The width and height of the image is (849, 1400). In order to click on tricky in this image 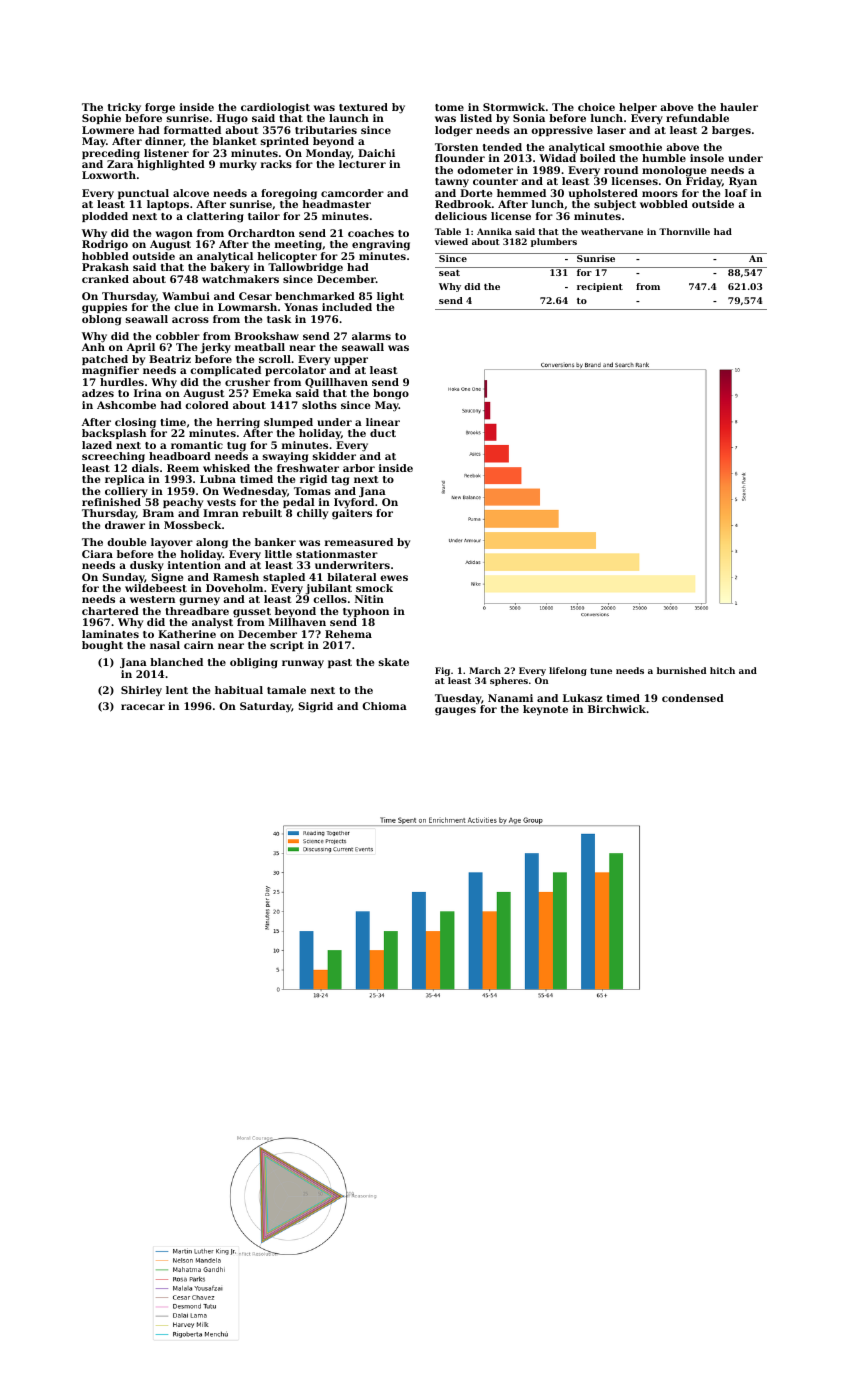, I will do `click(124, 108)`.
